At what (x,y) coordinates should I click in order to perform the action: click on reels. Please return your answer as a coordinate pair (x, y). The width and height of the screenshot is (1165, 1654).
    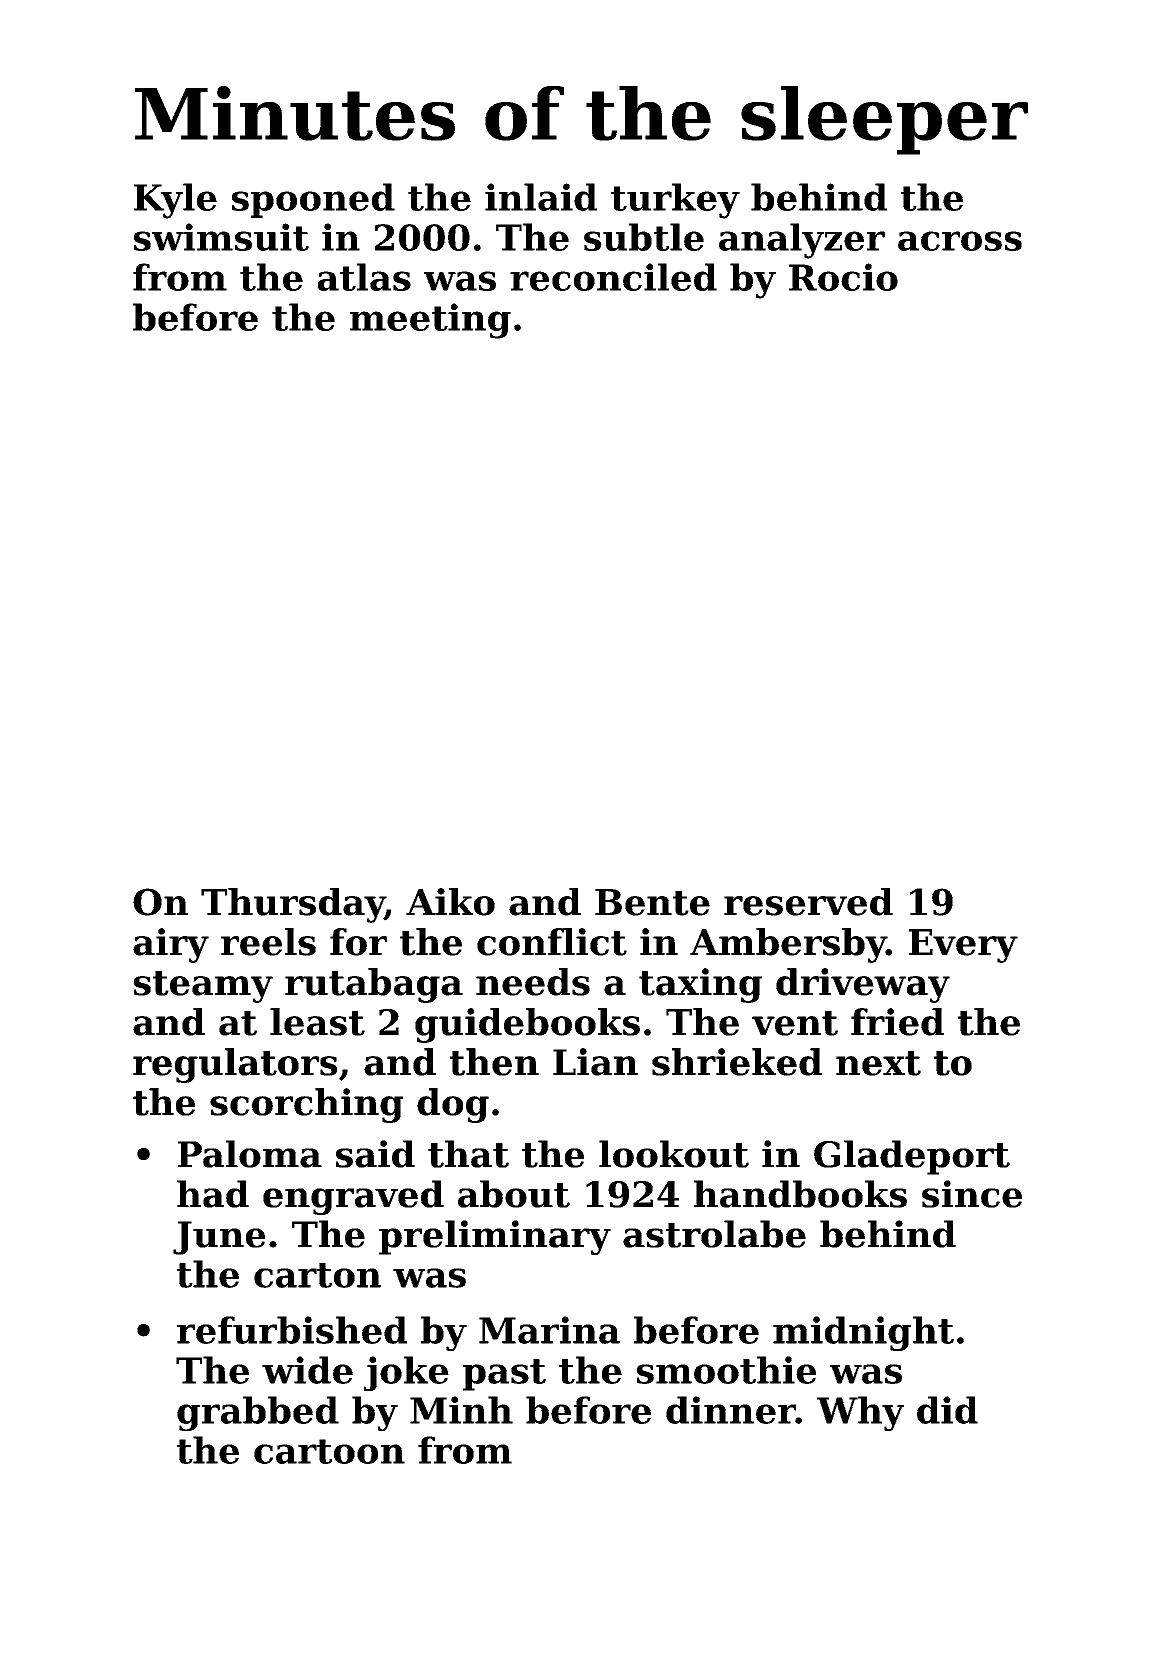
    Looking at the image, I should click on (268, 942).
